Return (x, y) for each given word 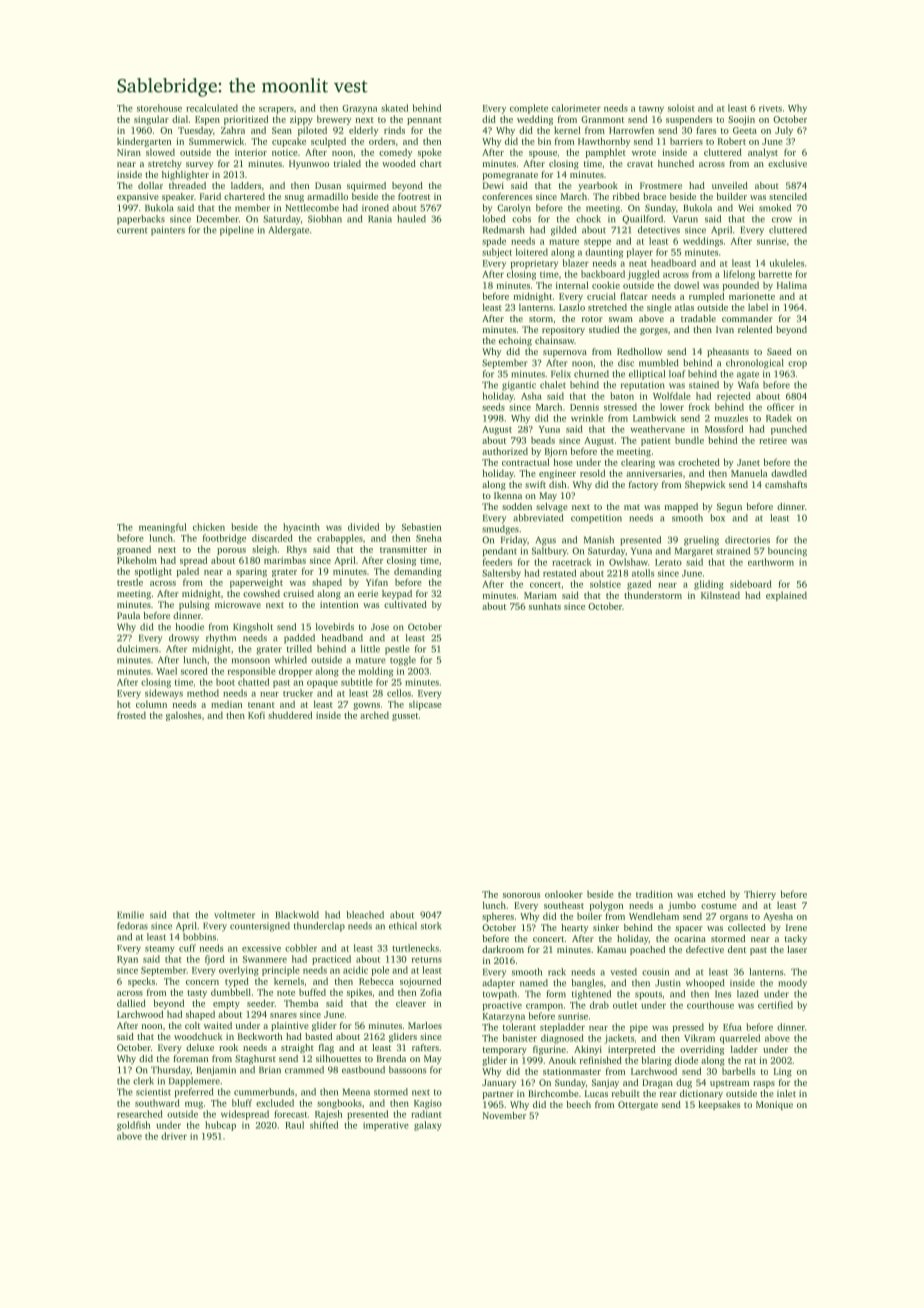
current (132, 231)
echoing (515, 341)
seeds (493, 407)
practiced (331, 960)
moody (792, 984)
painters (168, 231)
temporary (505, 1051)
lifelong (739, 275)
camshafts (786, 484)
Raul (294, 1125)
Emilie (130, 915)
